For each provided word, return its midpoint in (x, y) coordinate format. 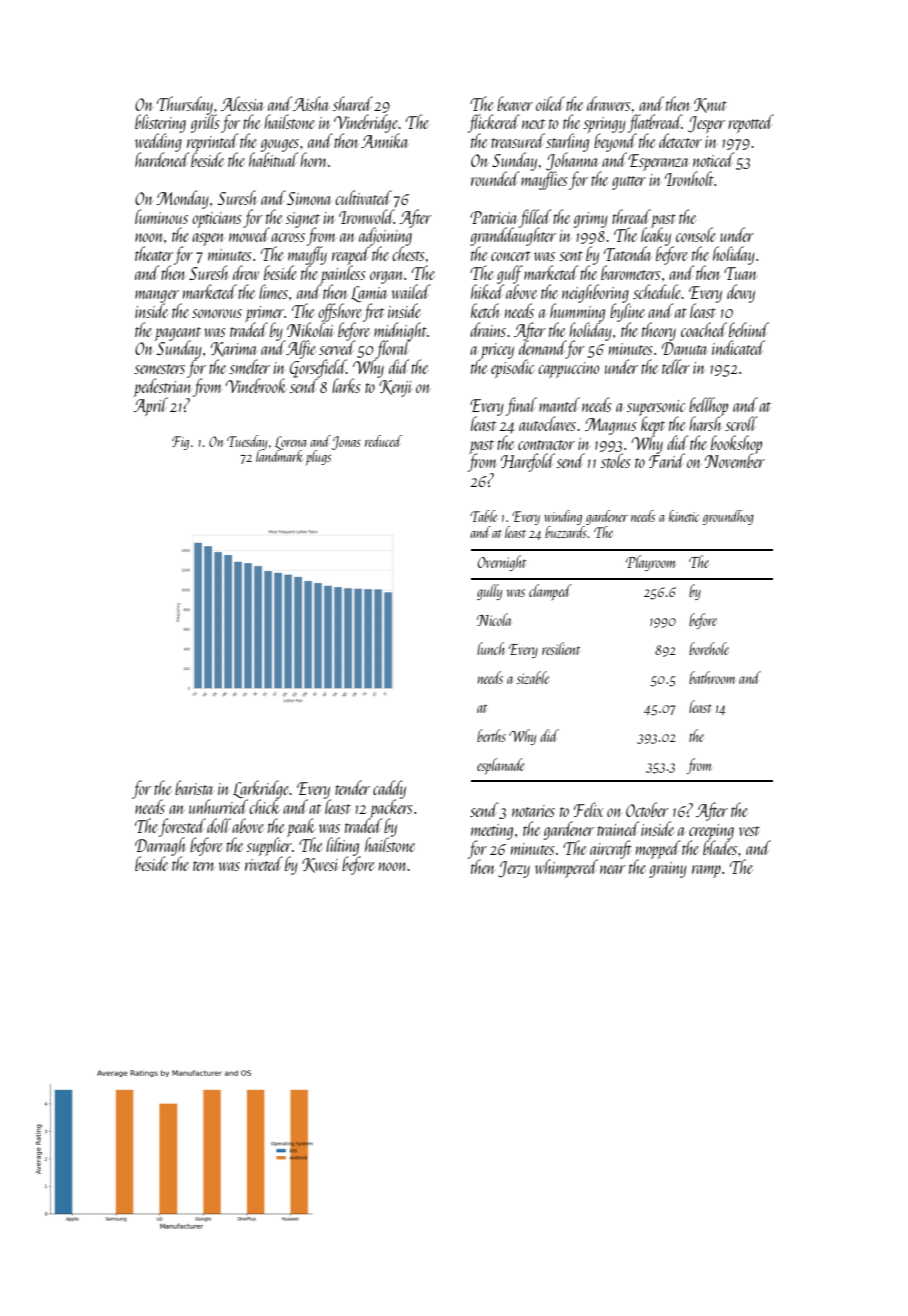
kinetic (684, 516)
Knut (710, 105)
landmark (279, 456)
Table (483, 516)
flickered (493, 123)
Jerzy (514, 869)
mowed (249, 235)
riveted (264, 863)
